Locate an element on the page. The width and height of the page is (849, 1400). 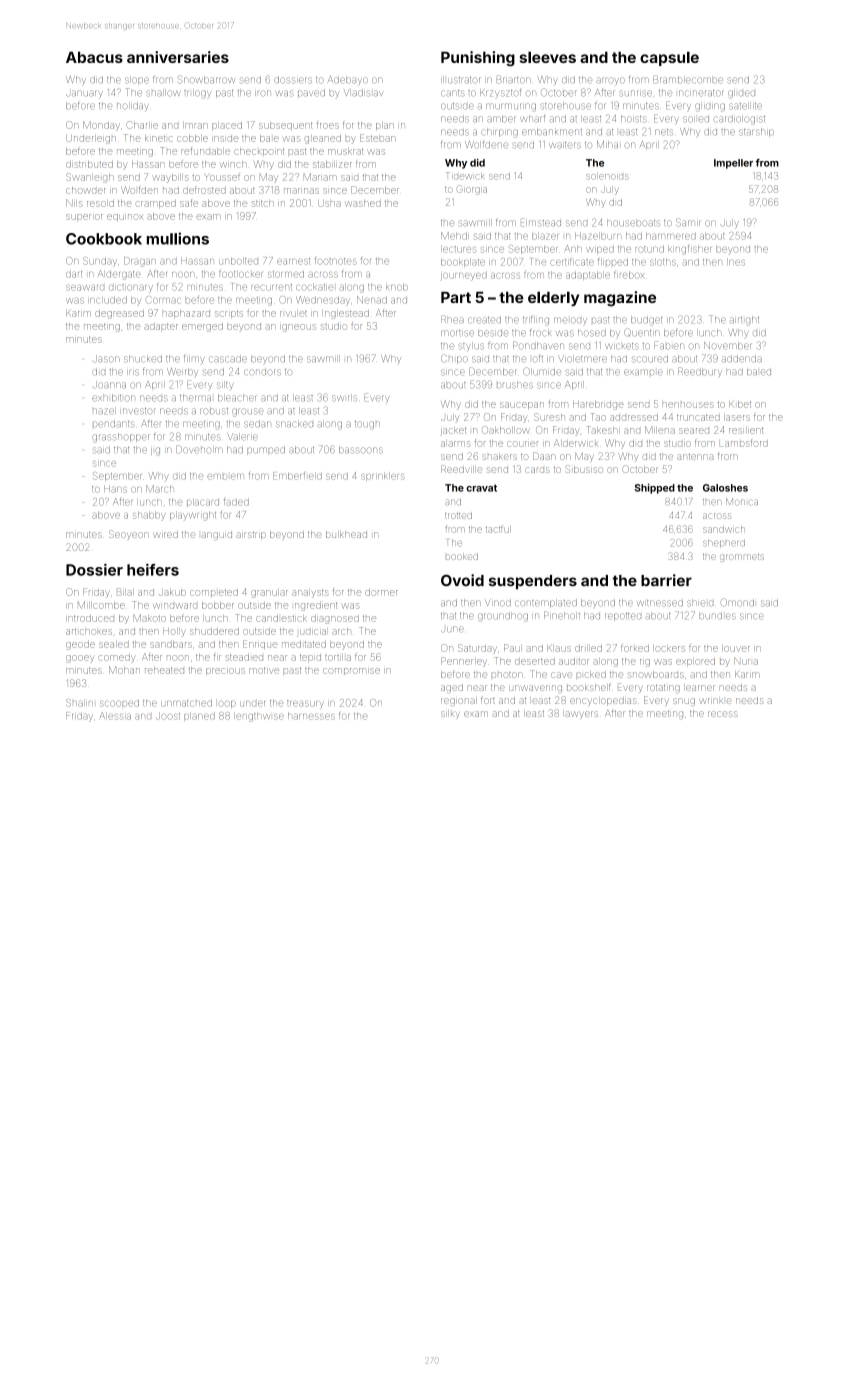
Alessia is located at coordinates (115, 716).
